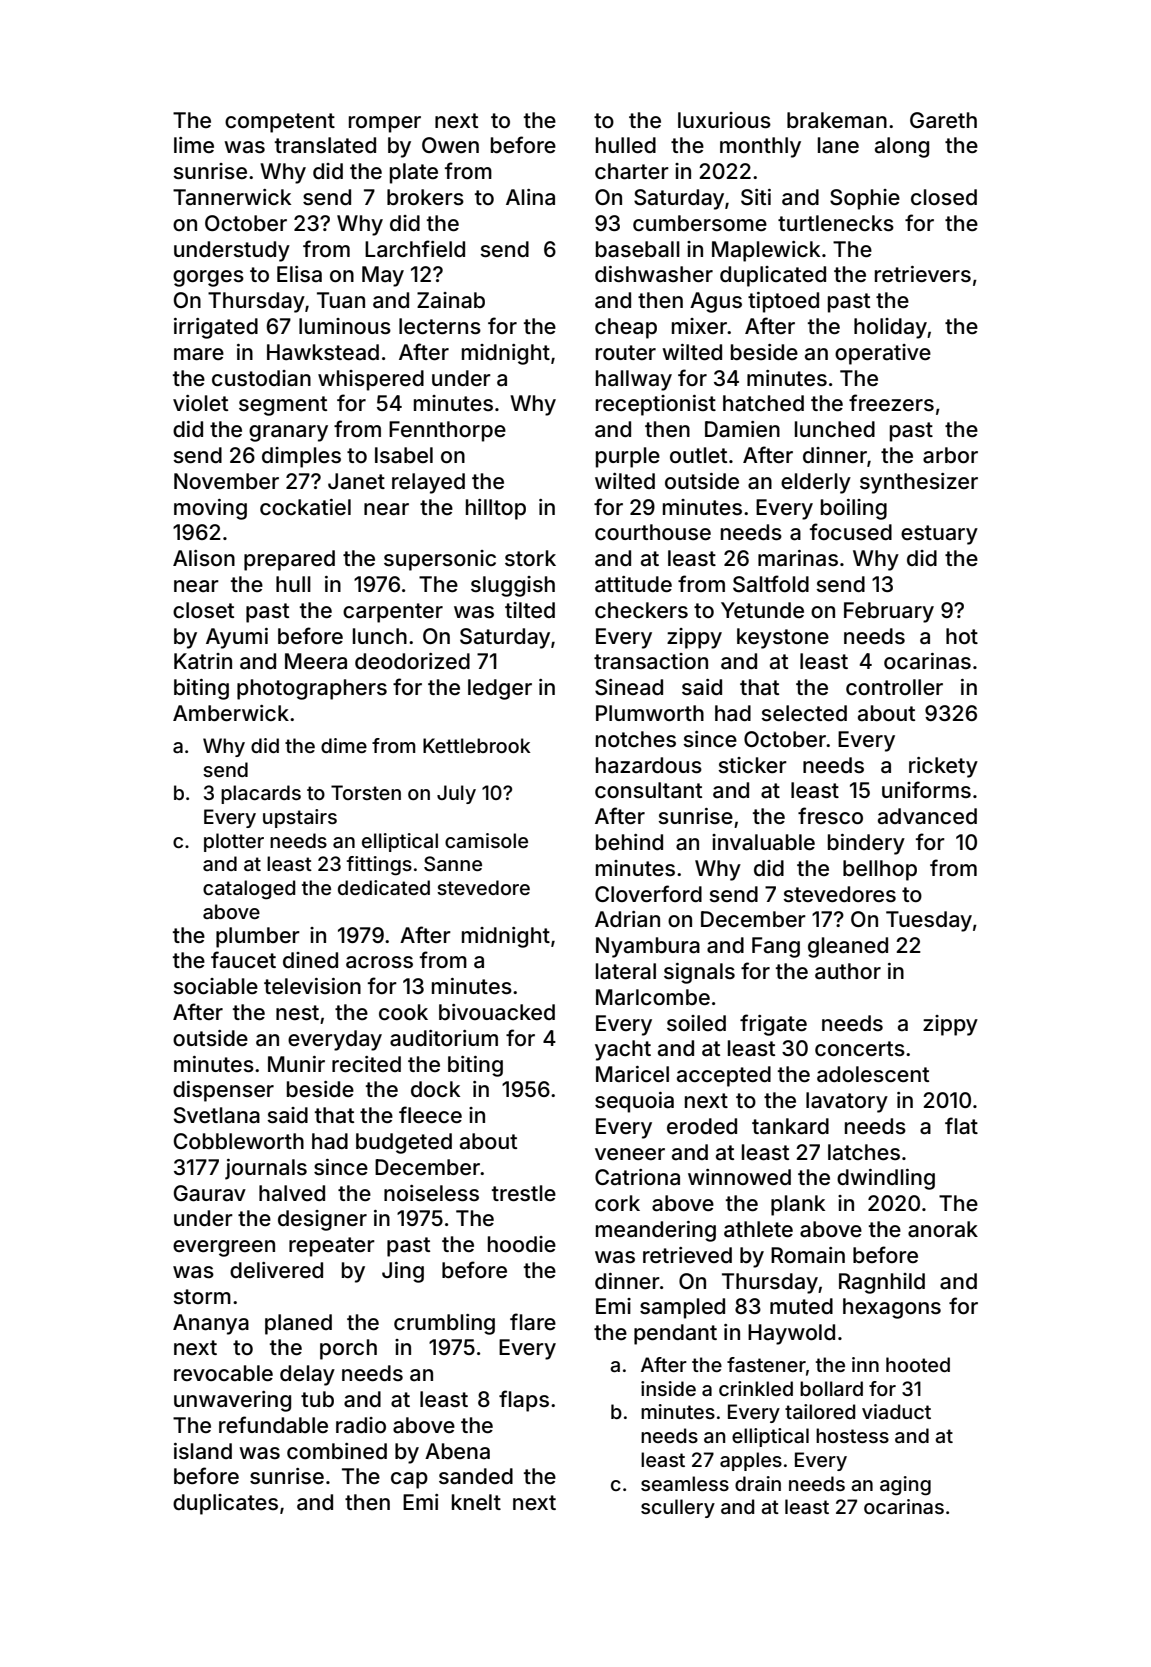  Describe the element at coordinates (476, 1502) in the page. I see `knelt` at that location.
